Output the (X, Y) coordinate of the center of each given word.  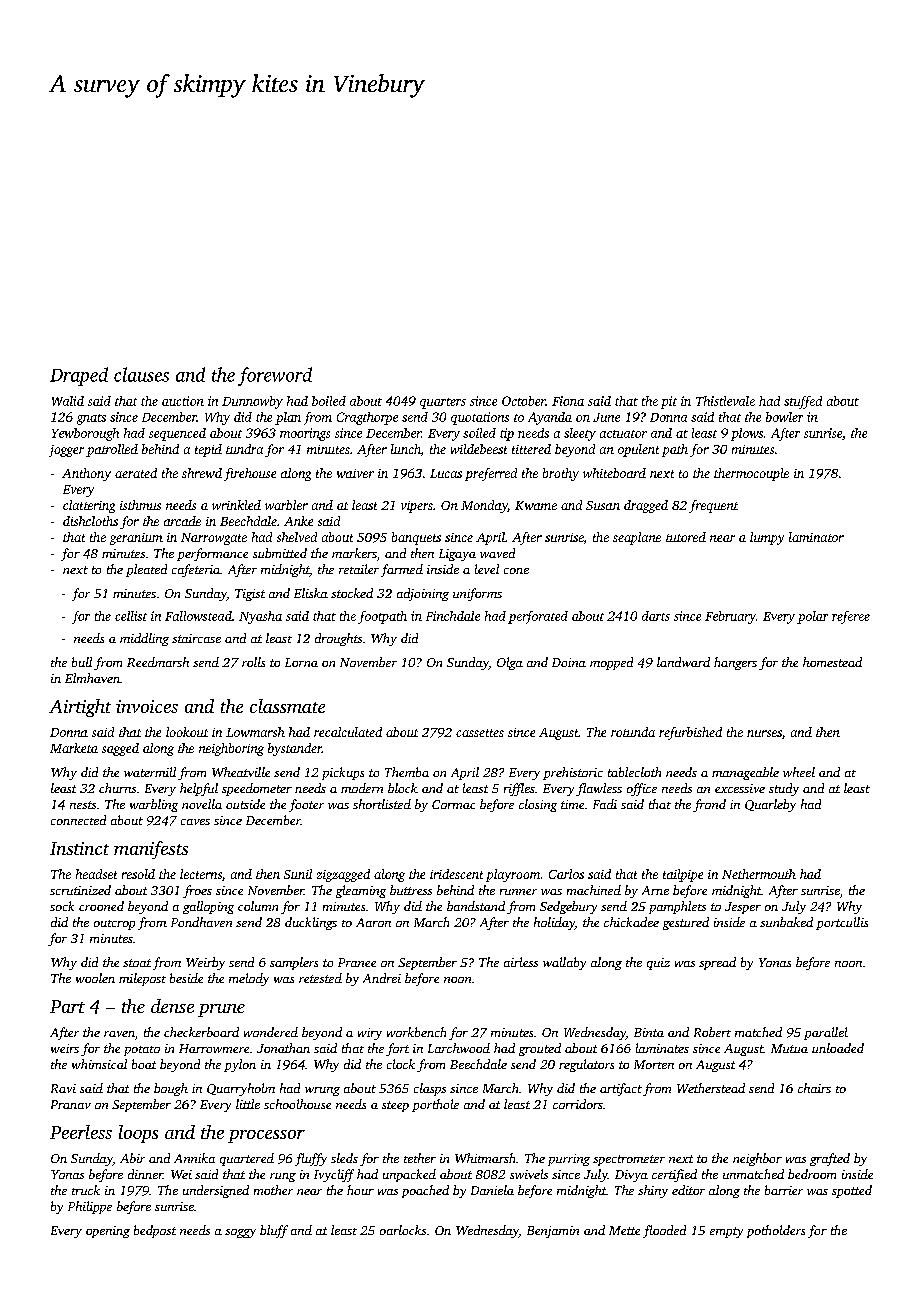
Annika (194, 1158)
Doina (569, 662)
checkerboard (201, 1032)
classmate (287, 706)
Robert (712, 1032)
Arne (655, 890)
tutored (686, 537)
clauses (141, 374)
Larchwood (459, 1048)
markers (354, 553)
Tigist (250, 595)
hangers (735, 663)
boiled (329, 401)
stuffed (803, 402)
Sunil (298, 874)
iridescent (456, 874)
